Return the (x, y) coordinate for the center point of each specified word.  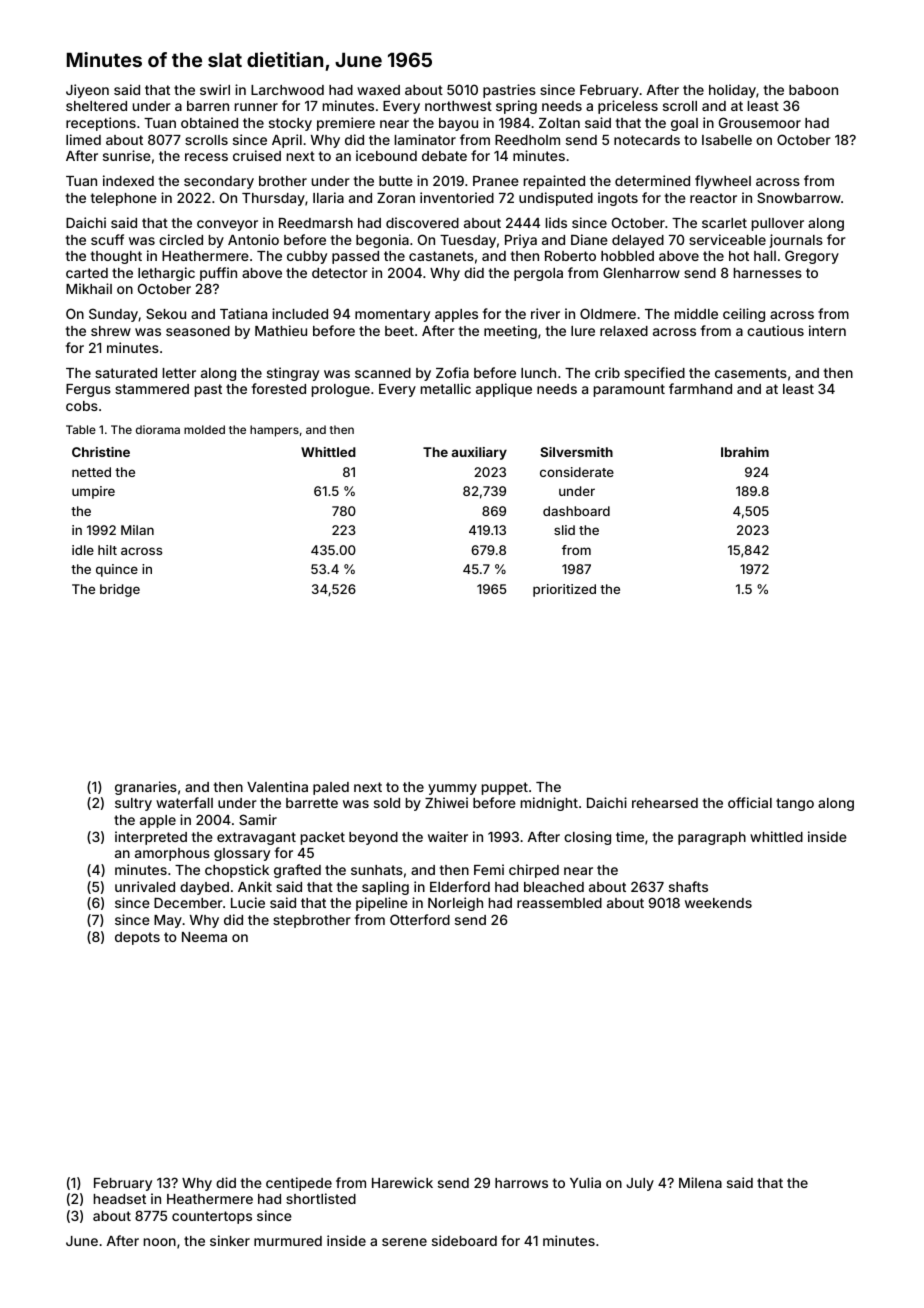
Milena (700, 1182)
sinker (230, 1240)
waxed (378, 90)
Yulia (585, 1182)
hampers (274, 431)
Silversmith (576, 452)
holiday (732, 91)
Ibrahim (745, 452)
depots (137, 938)
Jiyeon (87, 91)
